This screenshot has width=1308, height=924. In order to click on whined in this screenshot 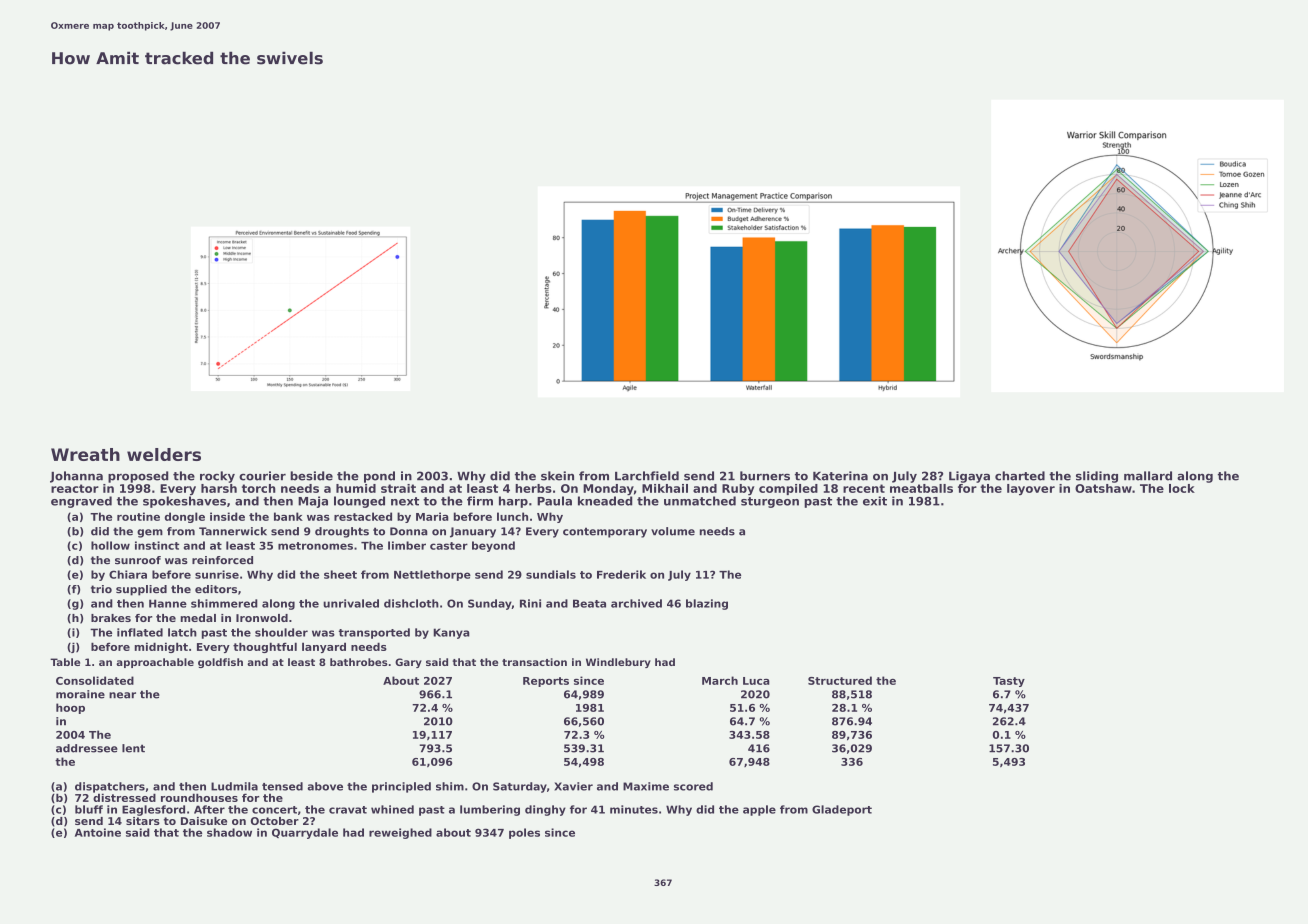, I will do `click(392, 809)`.
